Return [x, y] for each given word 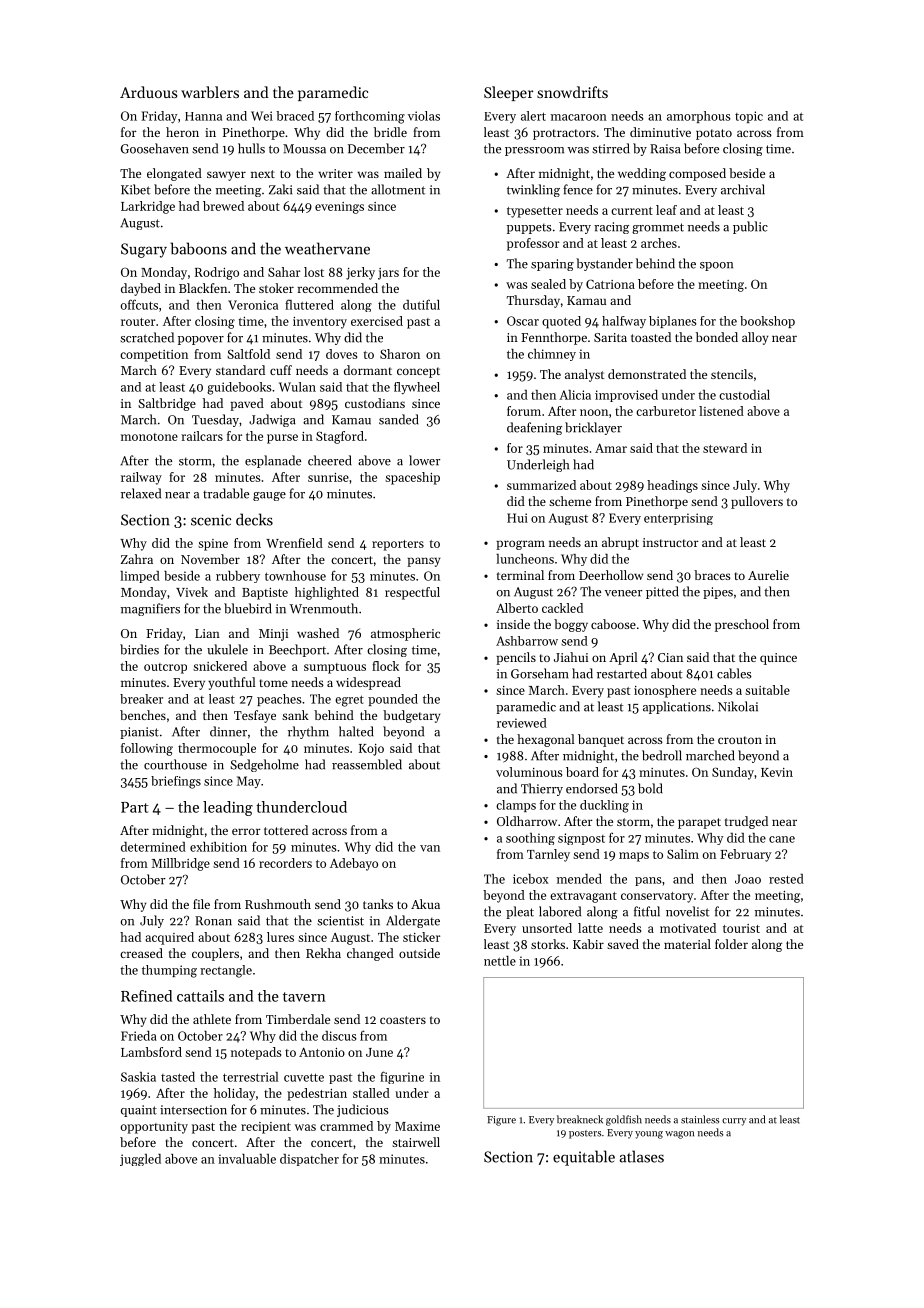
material [687, 944]
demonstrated [647, 374]
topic [749, 117]
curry [734, 1122]
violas [424, 116]
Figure [501, 1121]
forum [524, 411]
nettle [500, 961]
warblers [210, 92]
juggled [140, 1160]
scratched [147, 337]
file [201, 904]
